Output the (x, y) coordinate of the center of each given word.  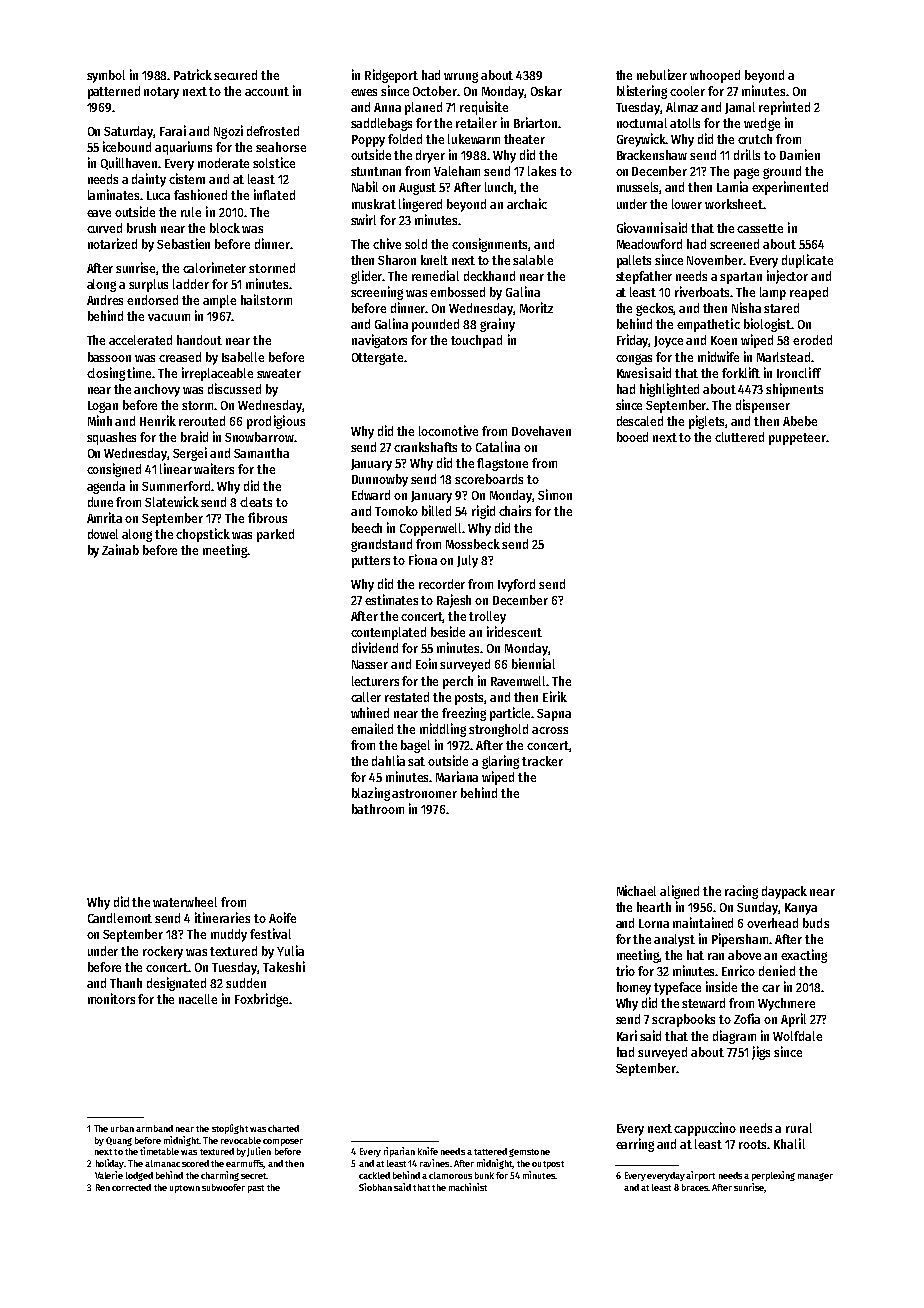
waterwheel (185, 902)
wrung (461, 77)
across (550, 730)
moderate (223, 163)
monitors (111, 998)
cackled (374, 1175)
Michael (636, 890)
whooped (715, 76)
